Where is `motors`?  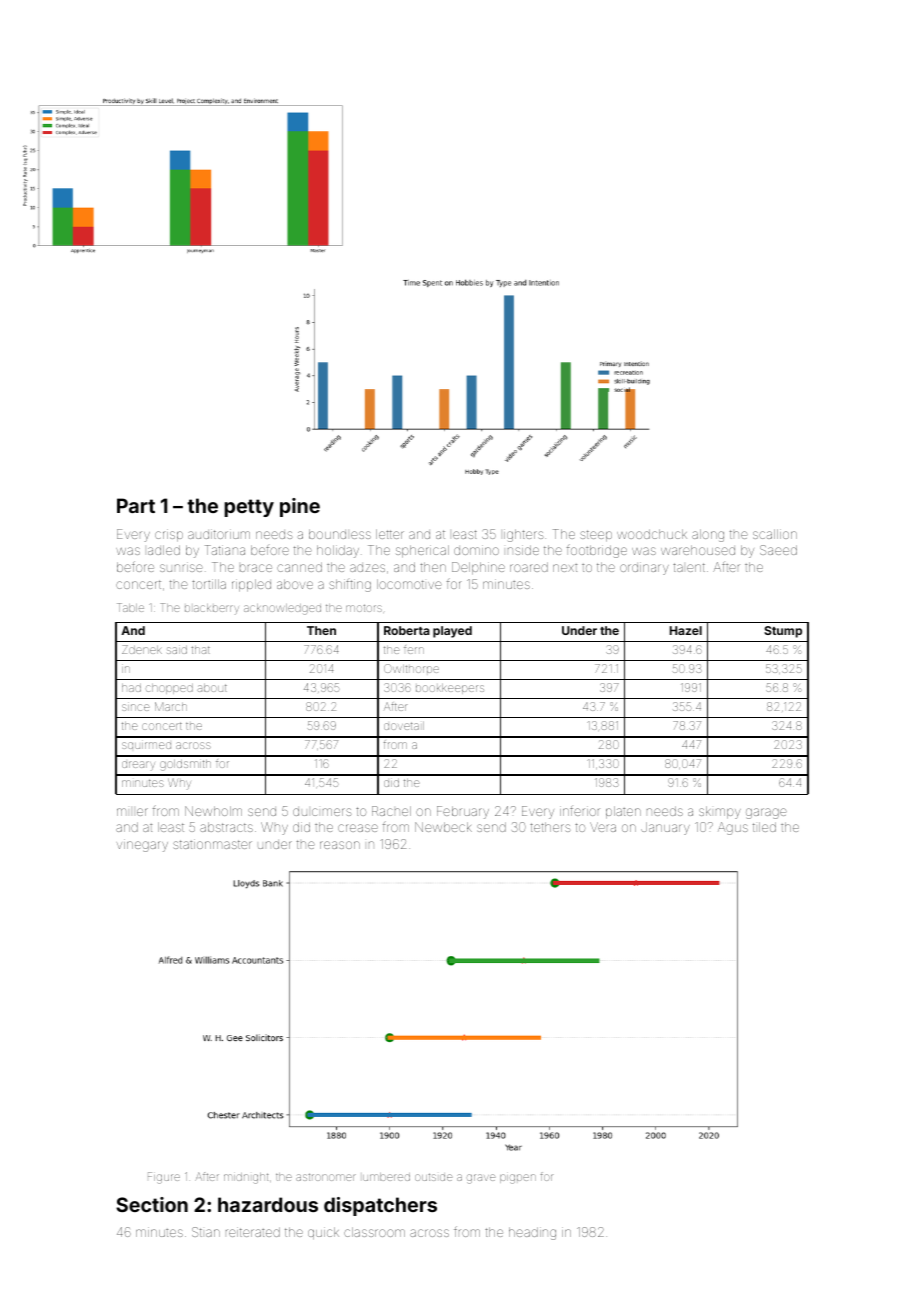
motors is located at coordinates (364, 608).
